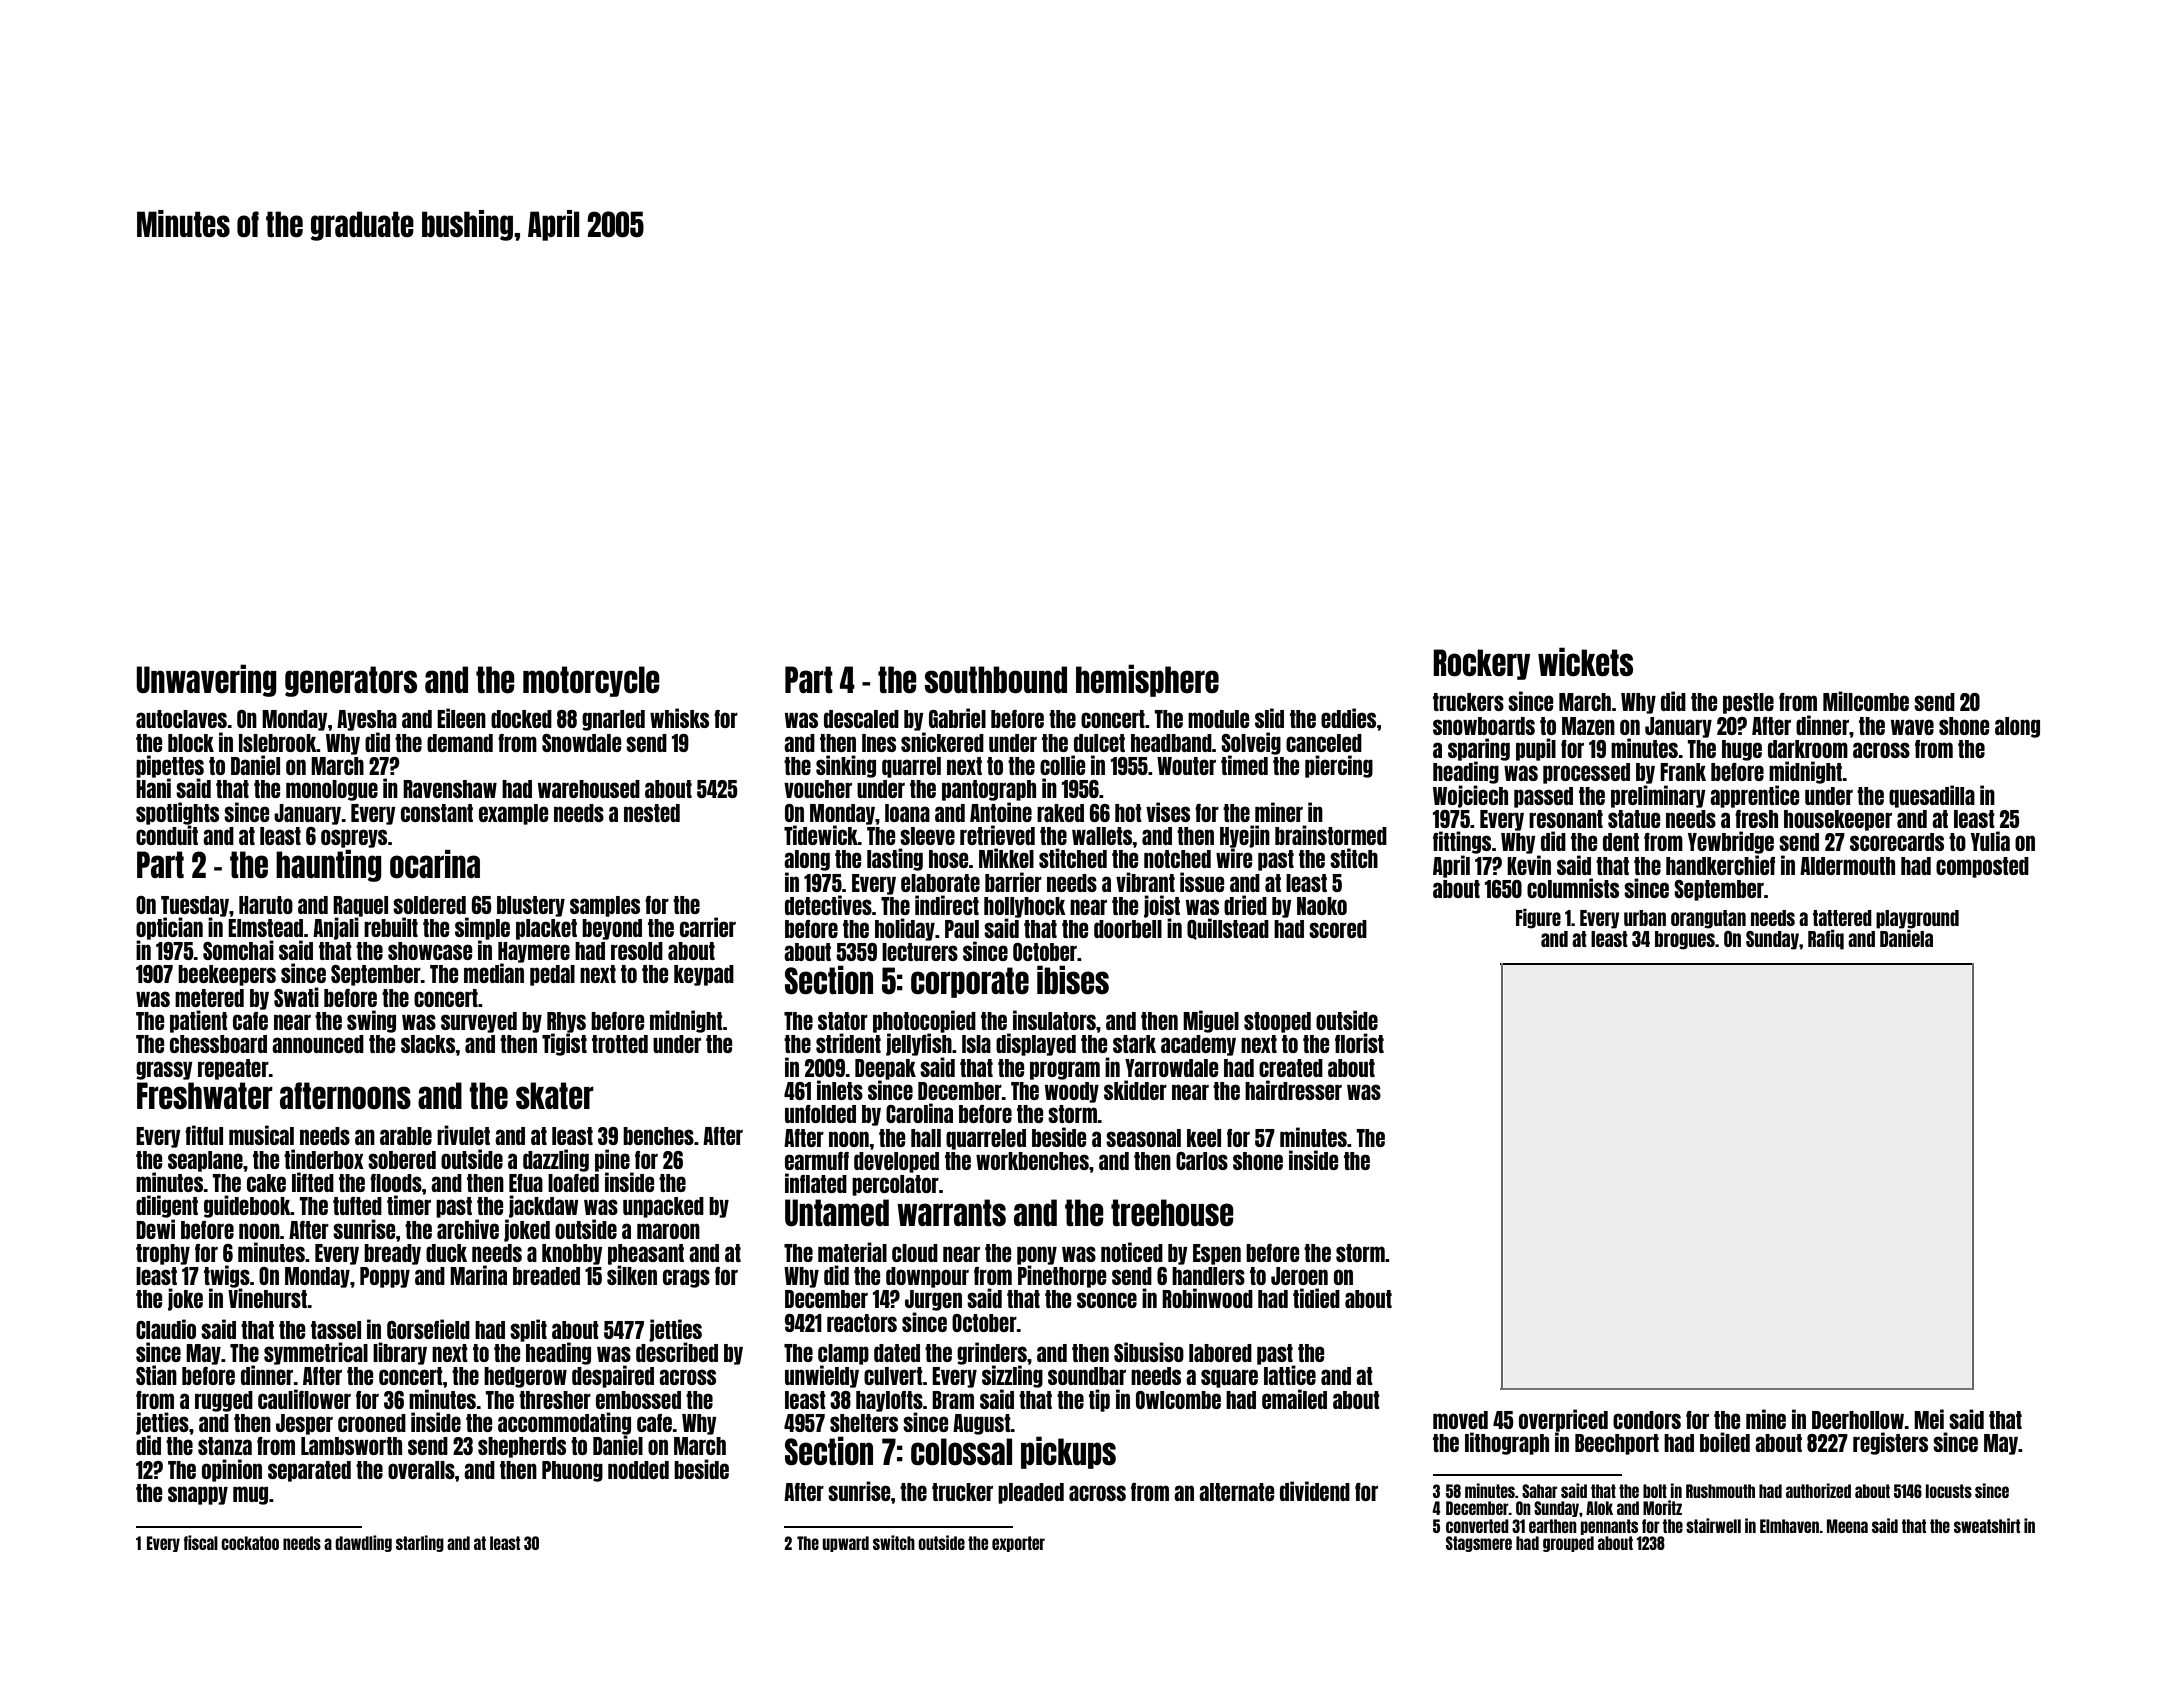  Describe the element at coordinates (201, 1542) in the image. I see `fiscal` at that location.
